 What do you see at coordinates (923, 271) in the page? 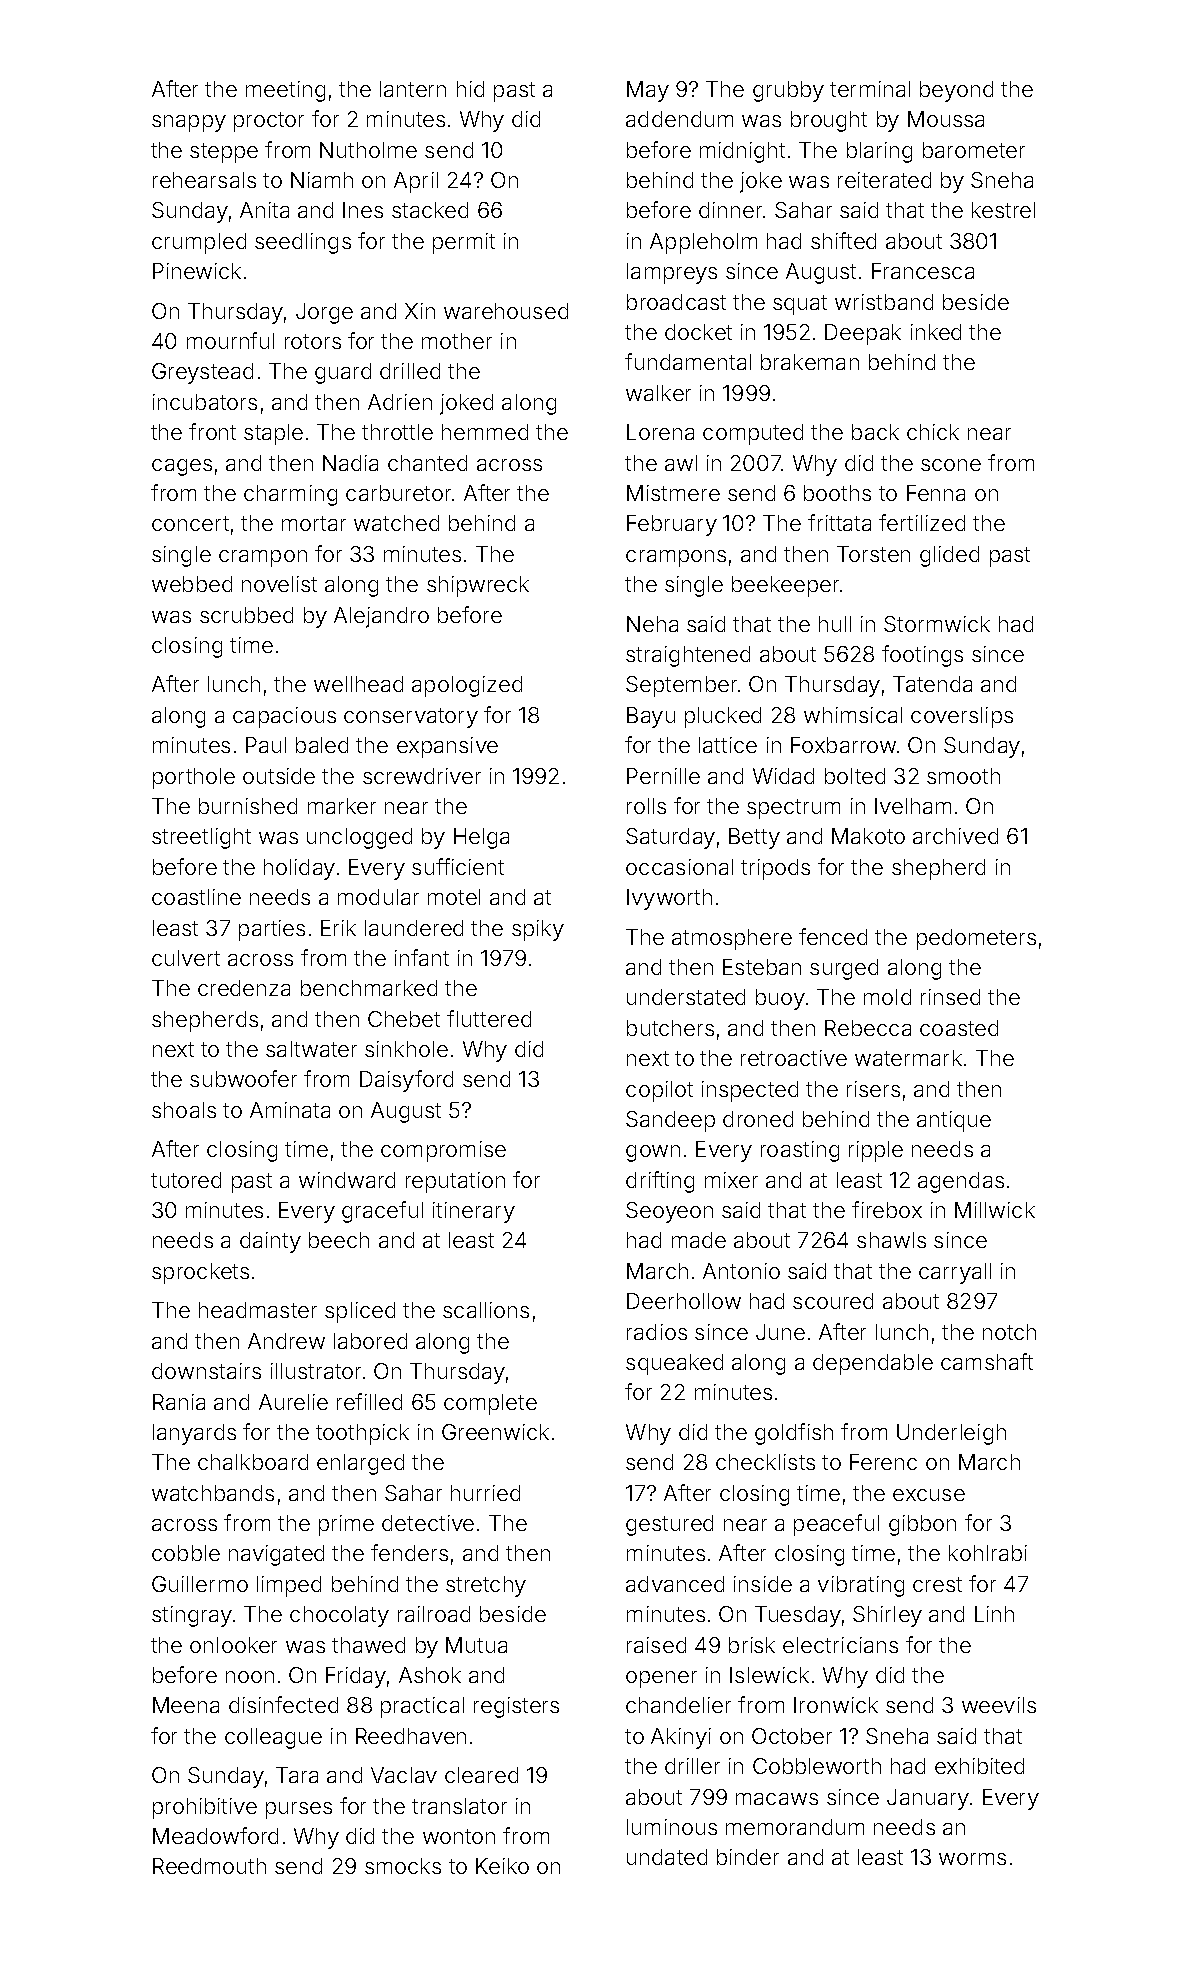
I see `Francesca` at bounding box center [923, 271].
